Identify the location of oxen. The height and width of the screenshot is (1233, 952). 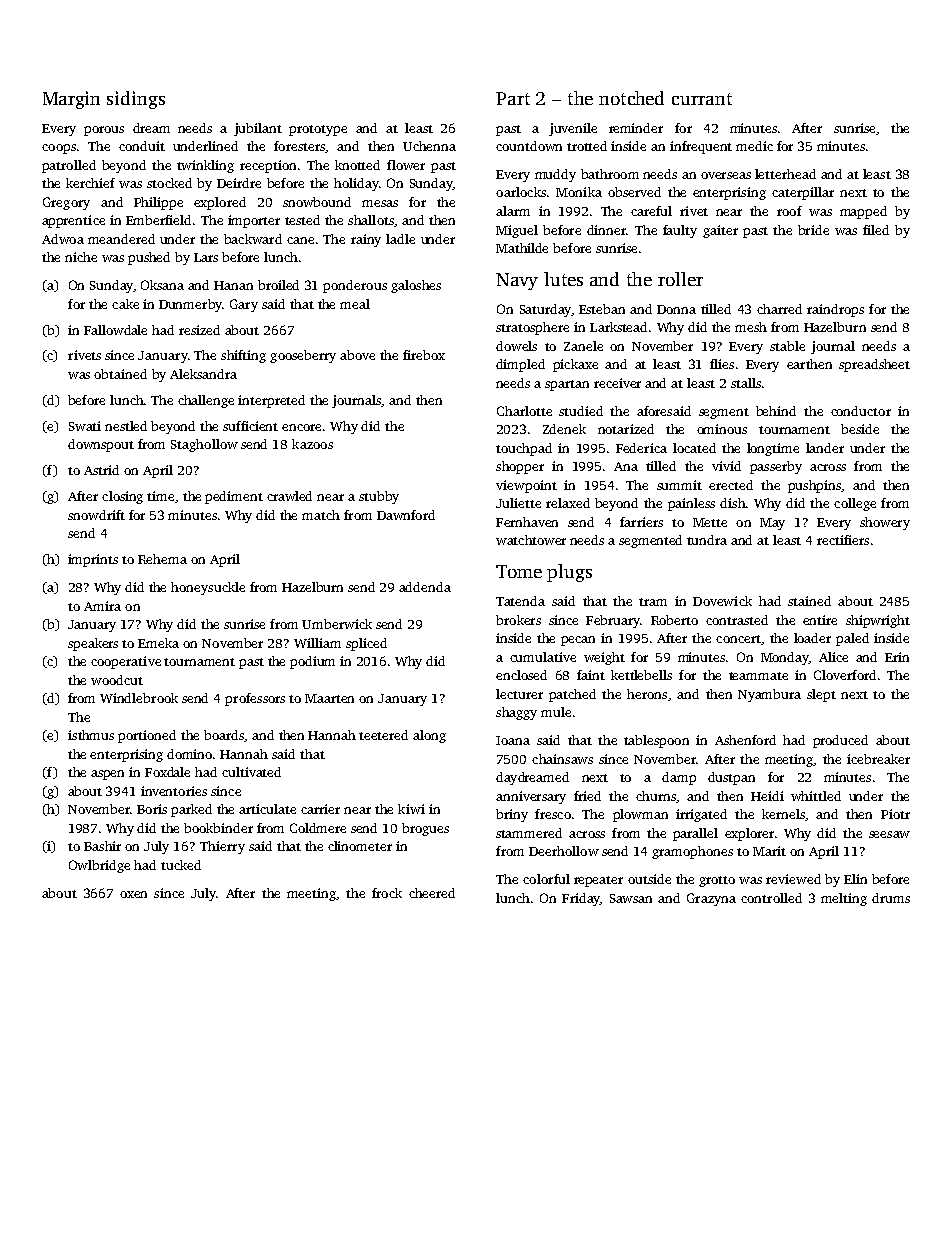
(133, 894).
